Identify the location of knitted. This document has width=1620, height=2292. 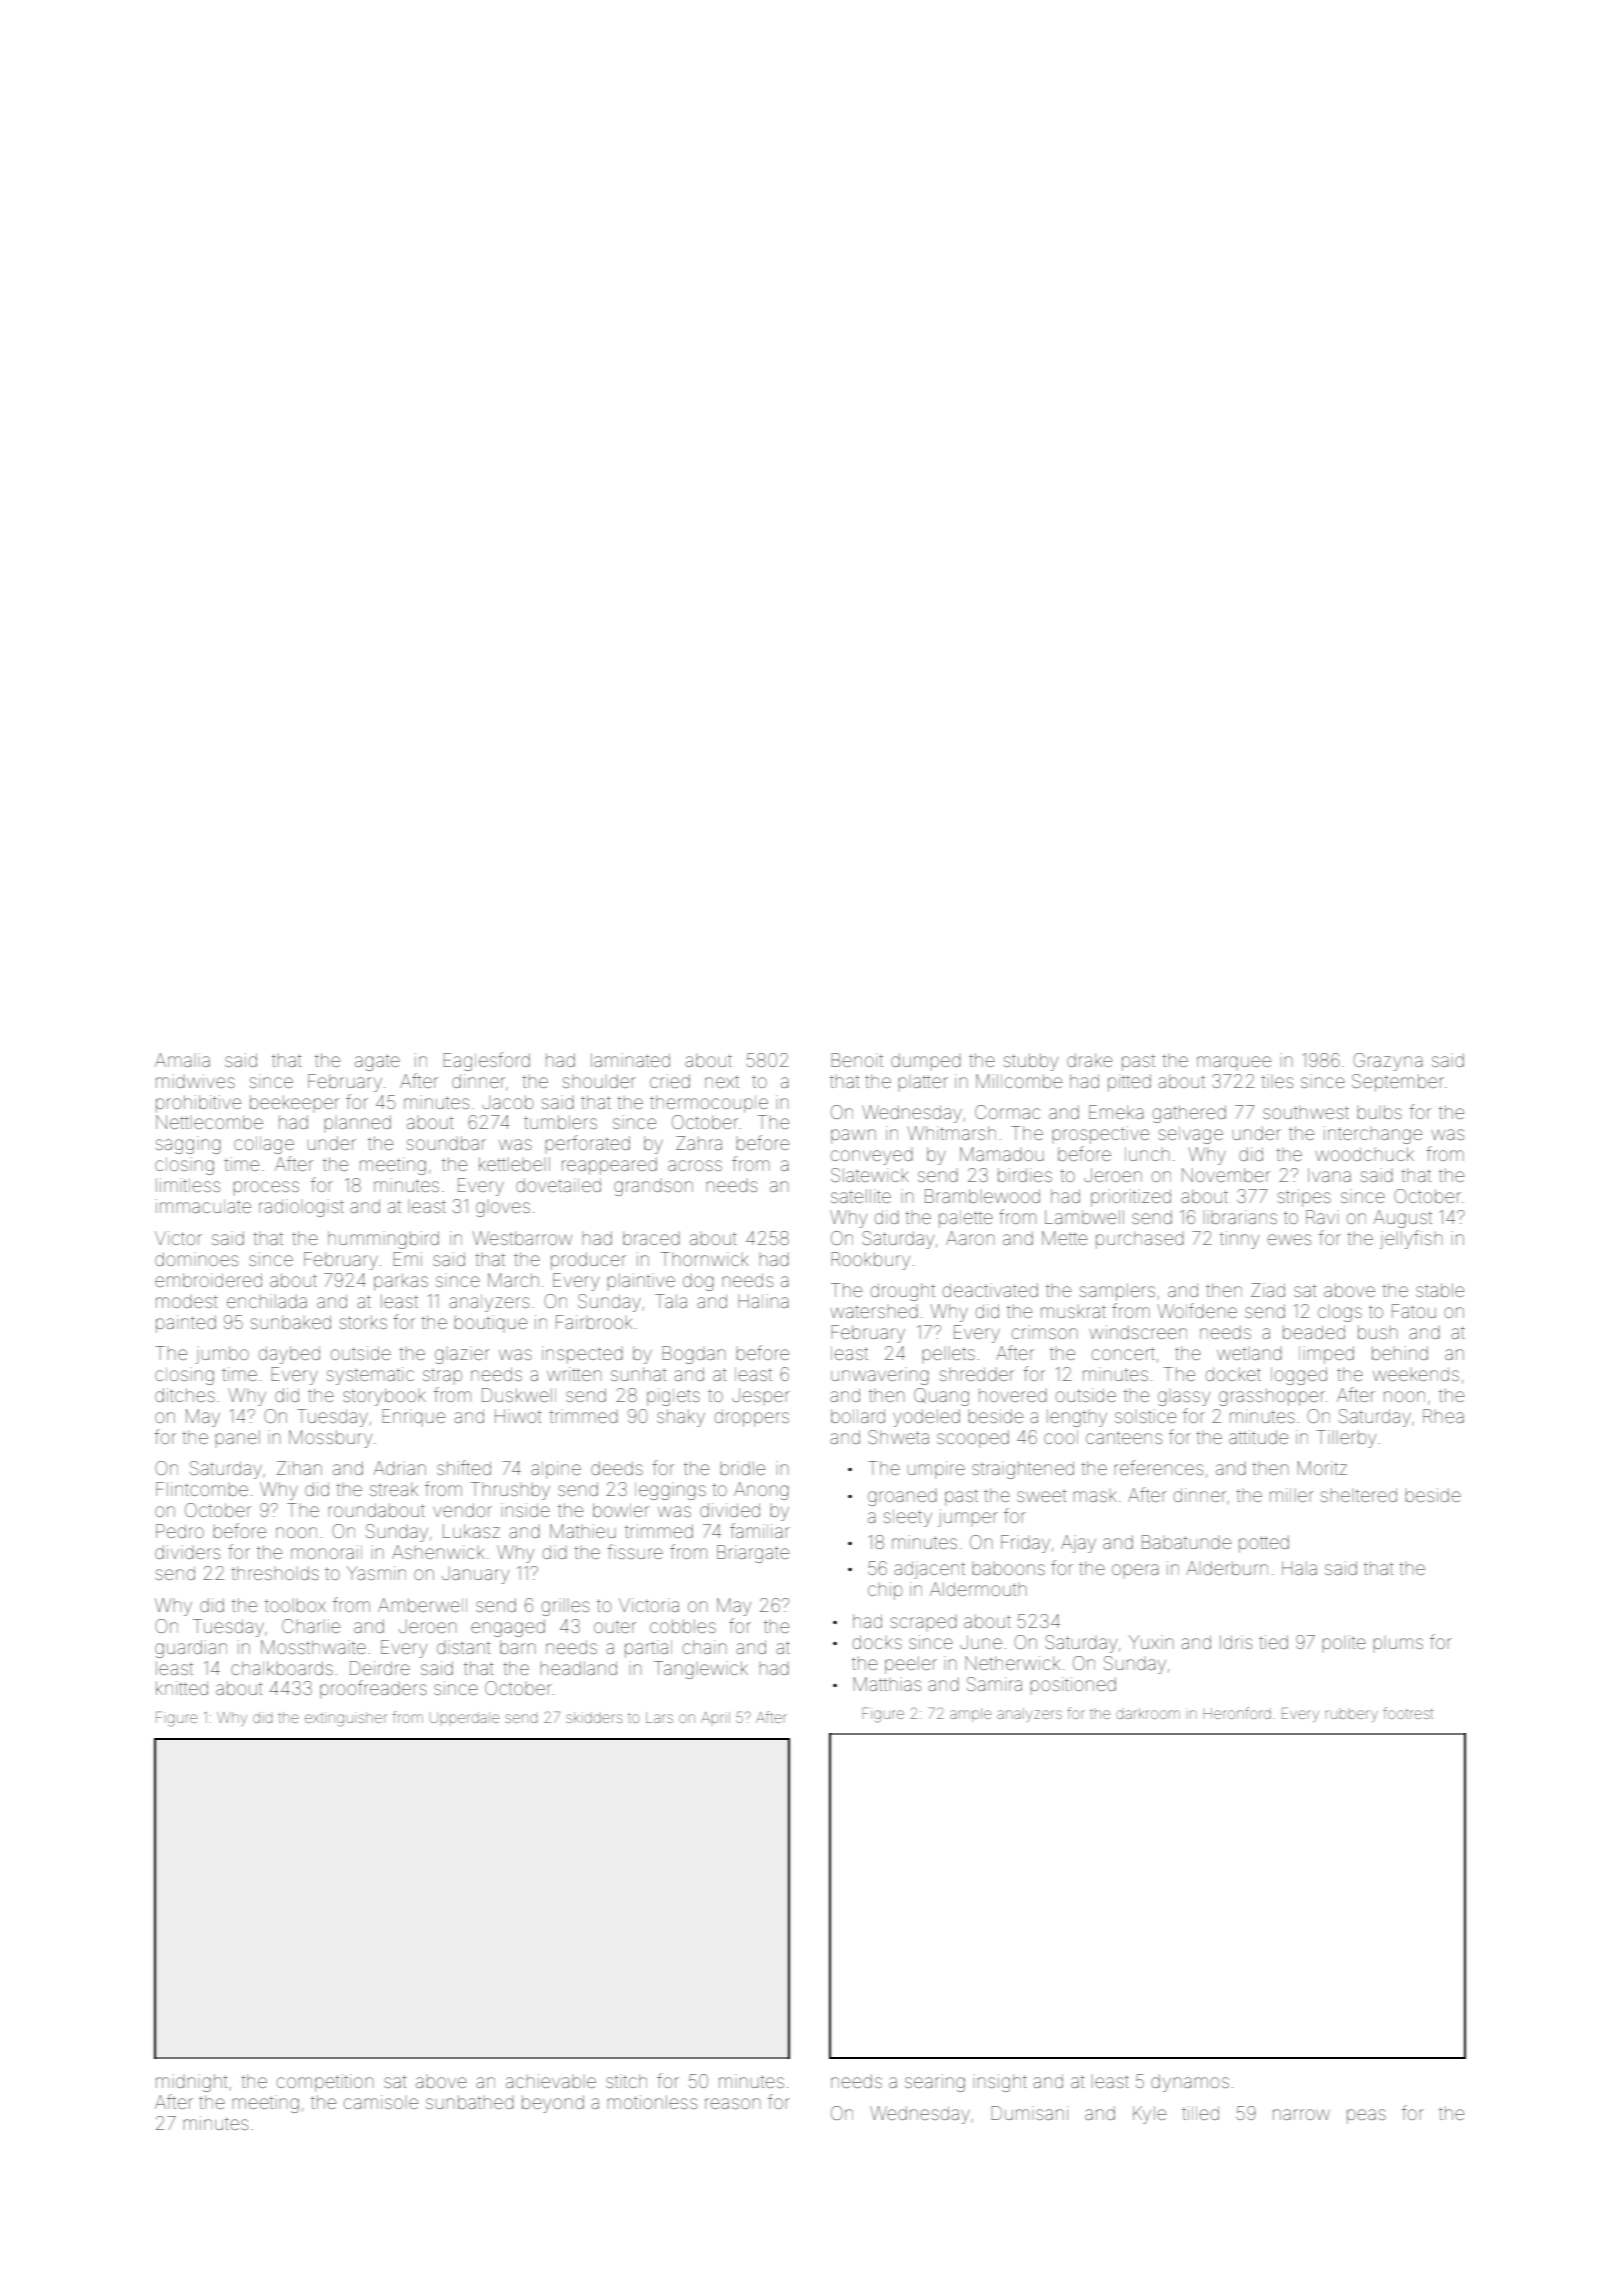
(182, 1688).
